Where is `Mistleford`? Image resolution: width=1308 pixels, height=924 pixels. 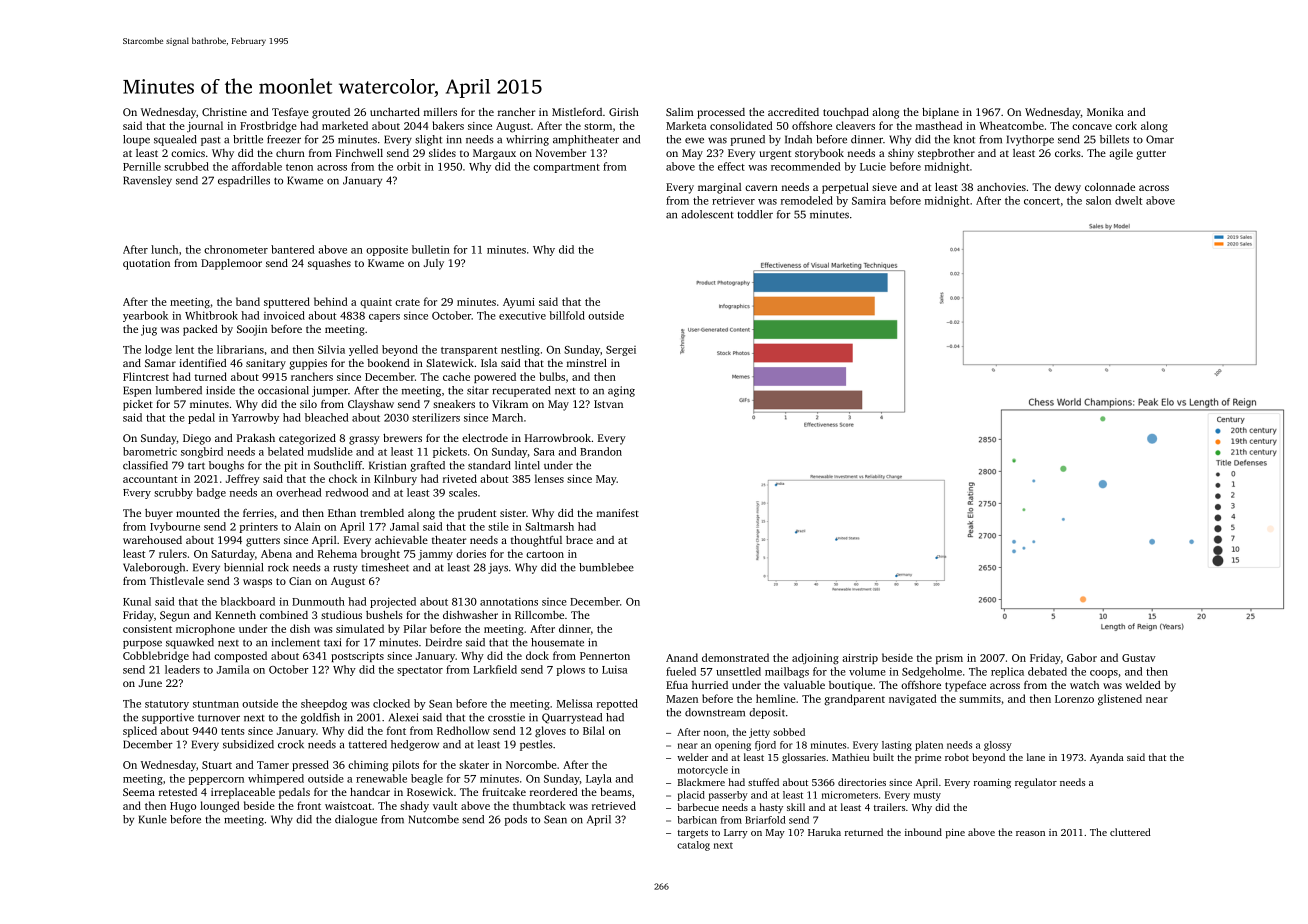 Mistleford is located at coordinates (577, 112).
